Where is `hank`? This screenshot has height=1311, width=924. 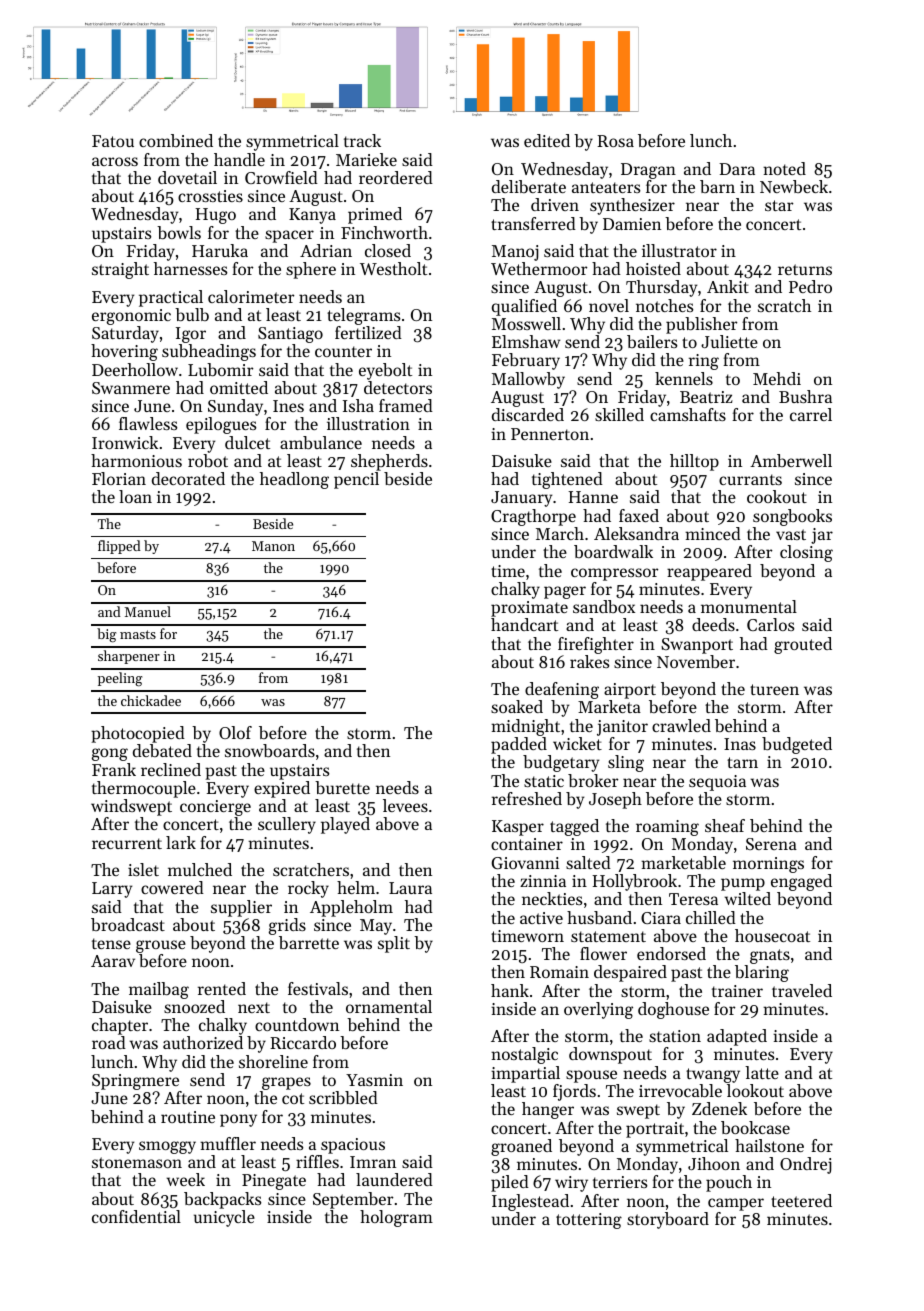 hank is located at coordinates (510, 990).
